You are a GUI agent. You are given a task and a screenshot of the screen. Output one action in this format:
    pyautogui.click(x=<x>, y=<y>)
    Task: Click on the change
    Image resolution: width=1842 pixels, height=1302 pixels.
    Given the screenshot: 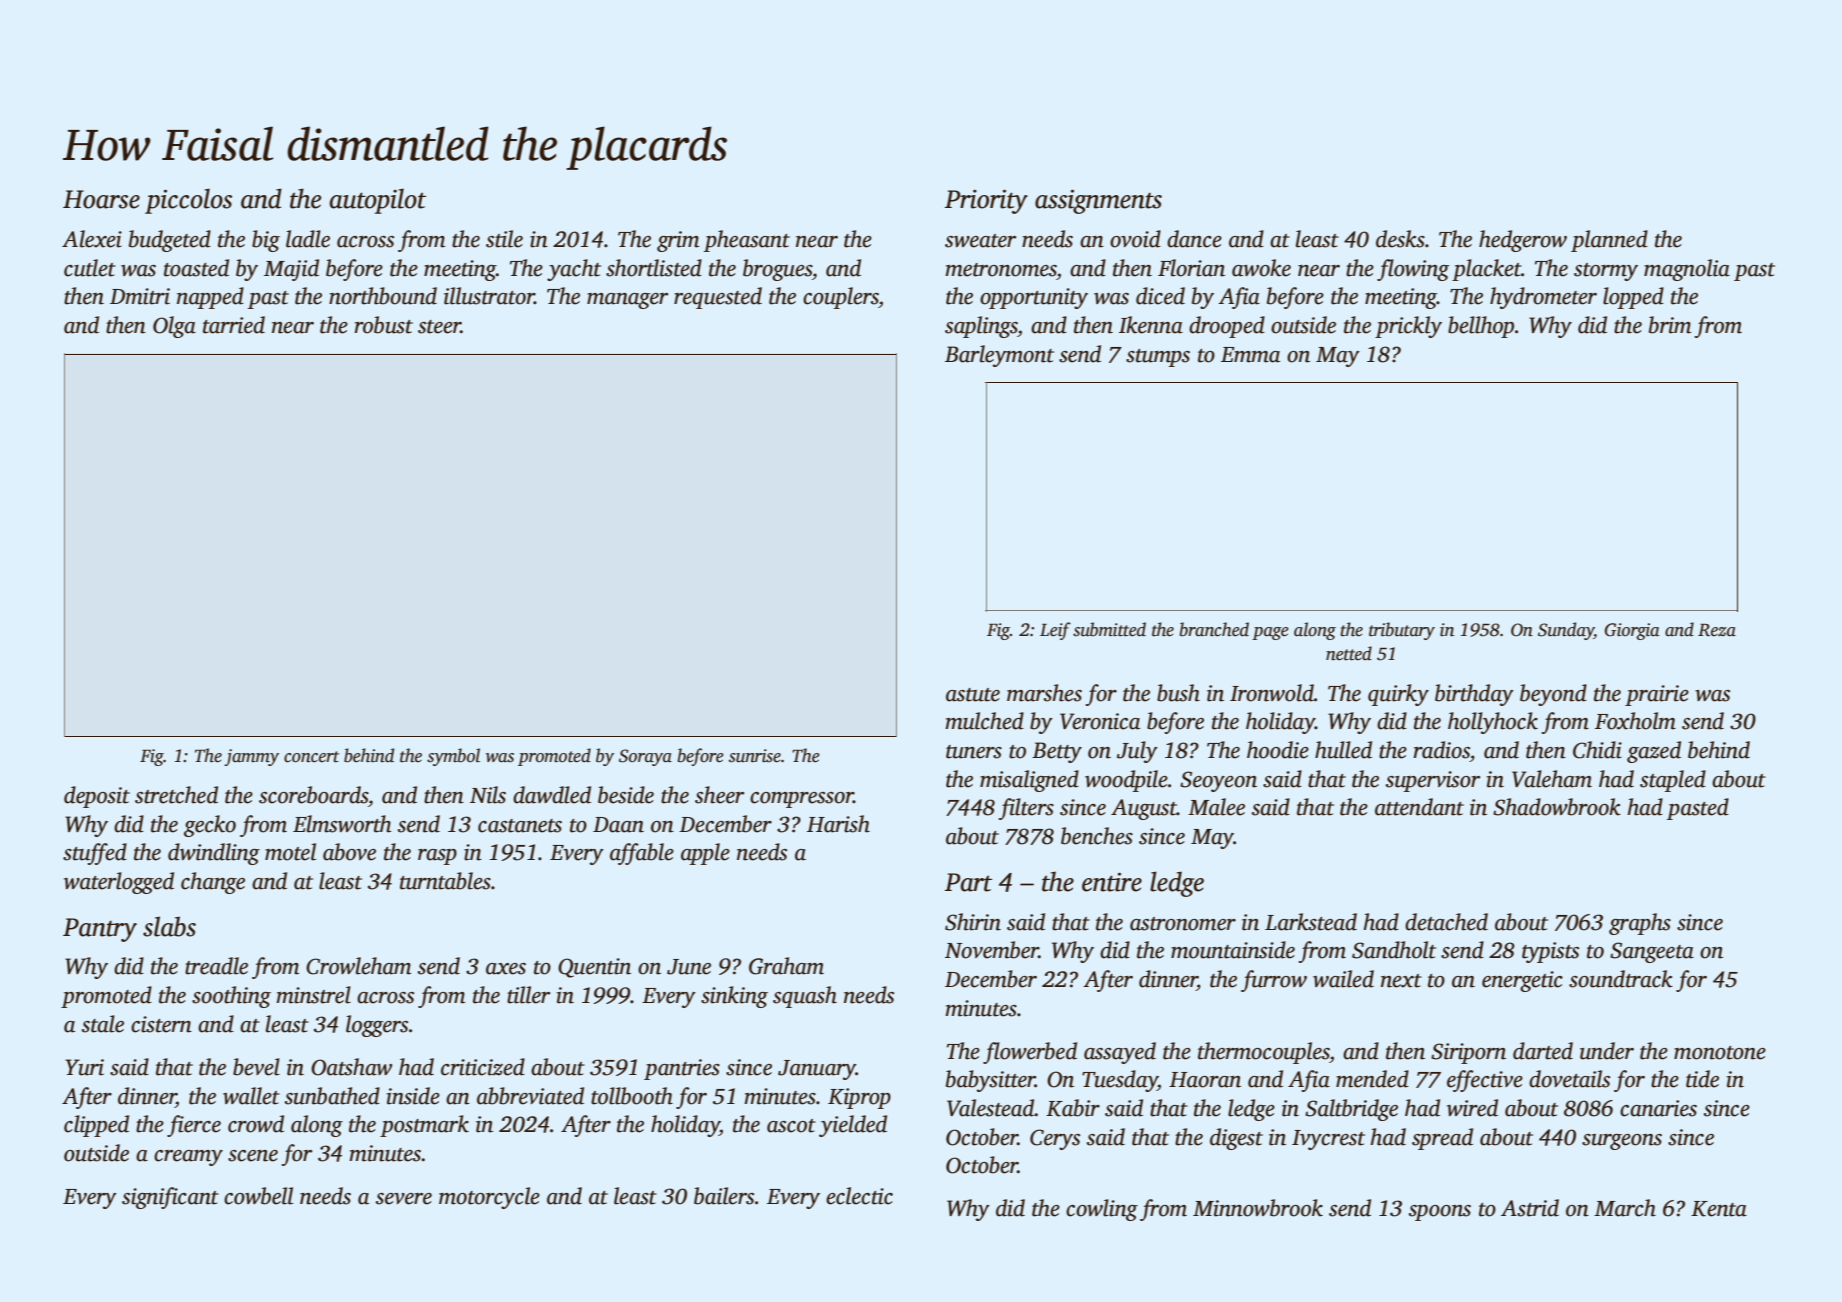 What is the action you would take?
    pyautogui.click(x=213, y=883)
